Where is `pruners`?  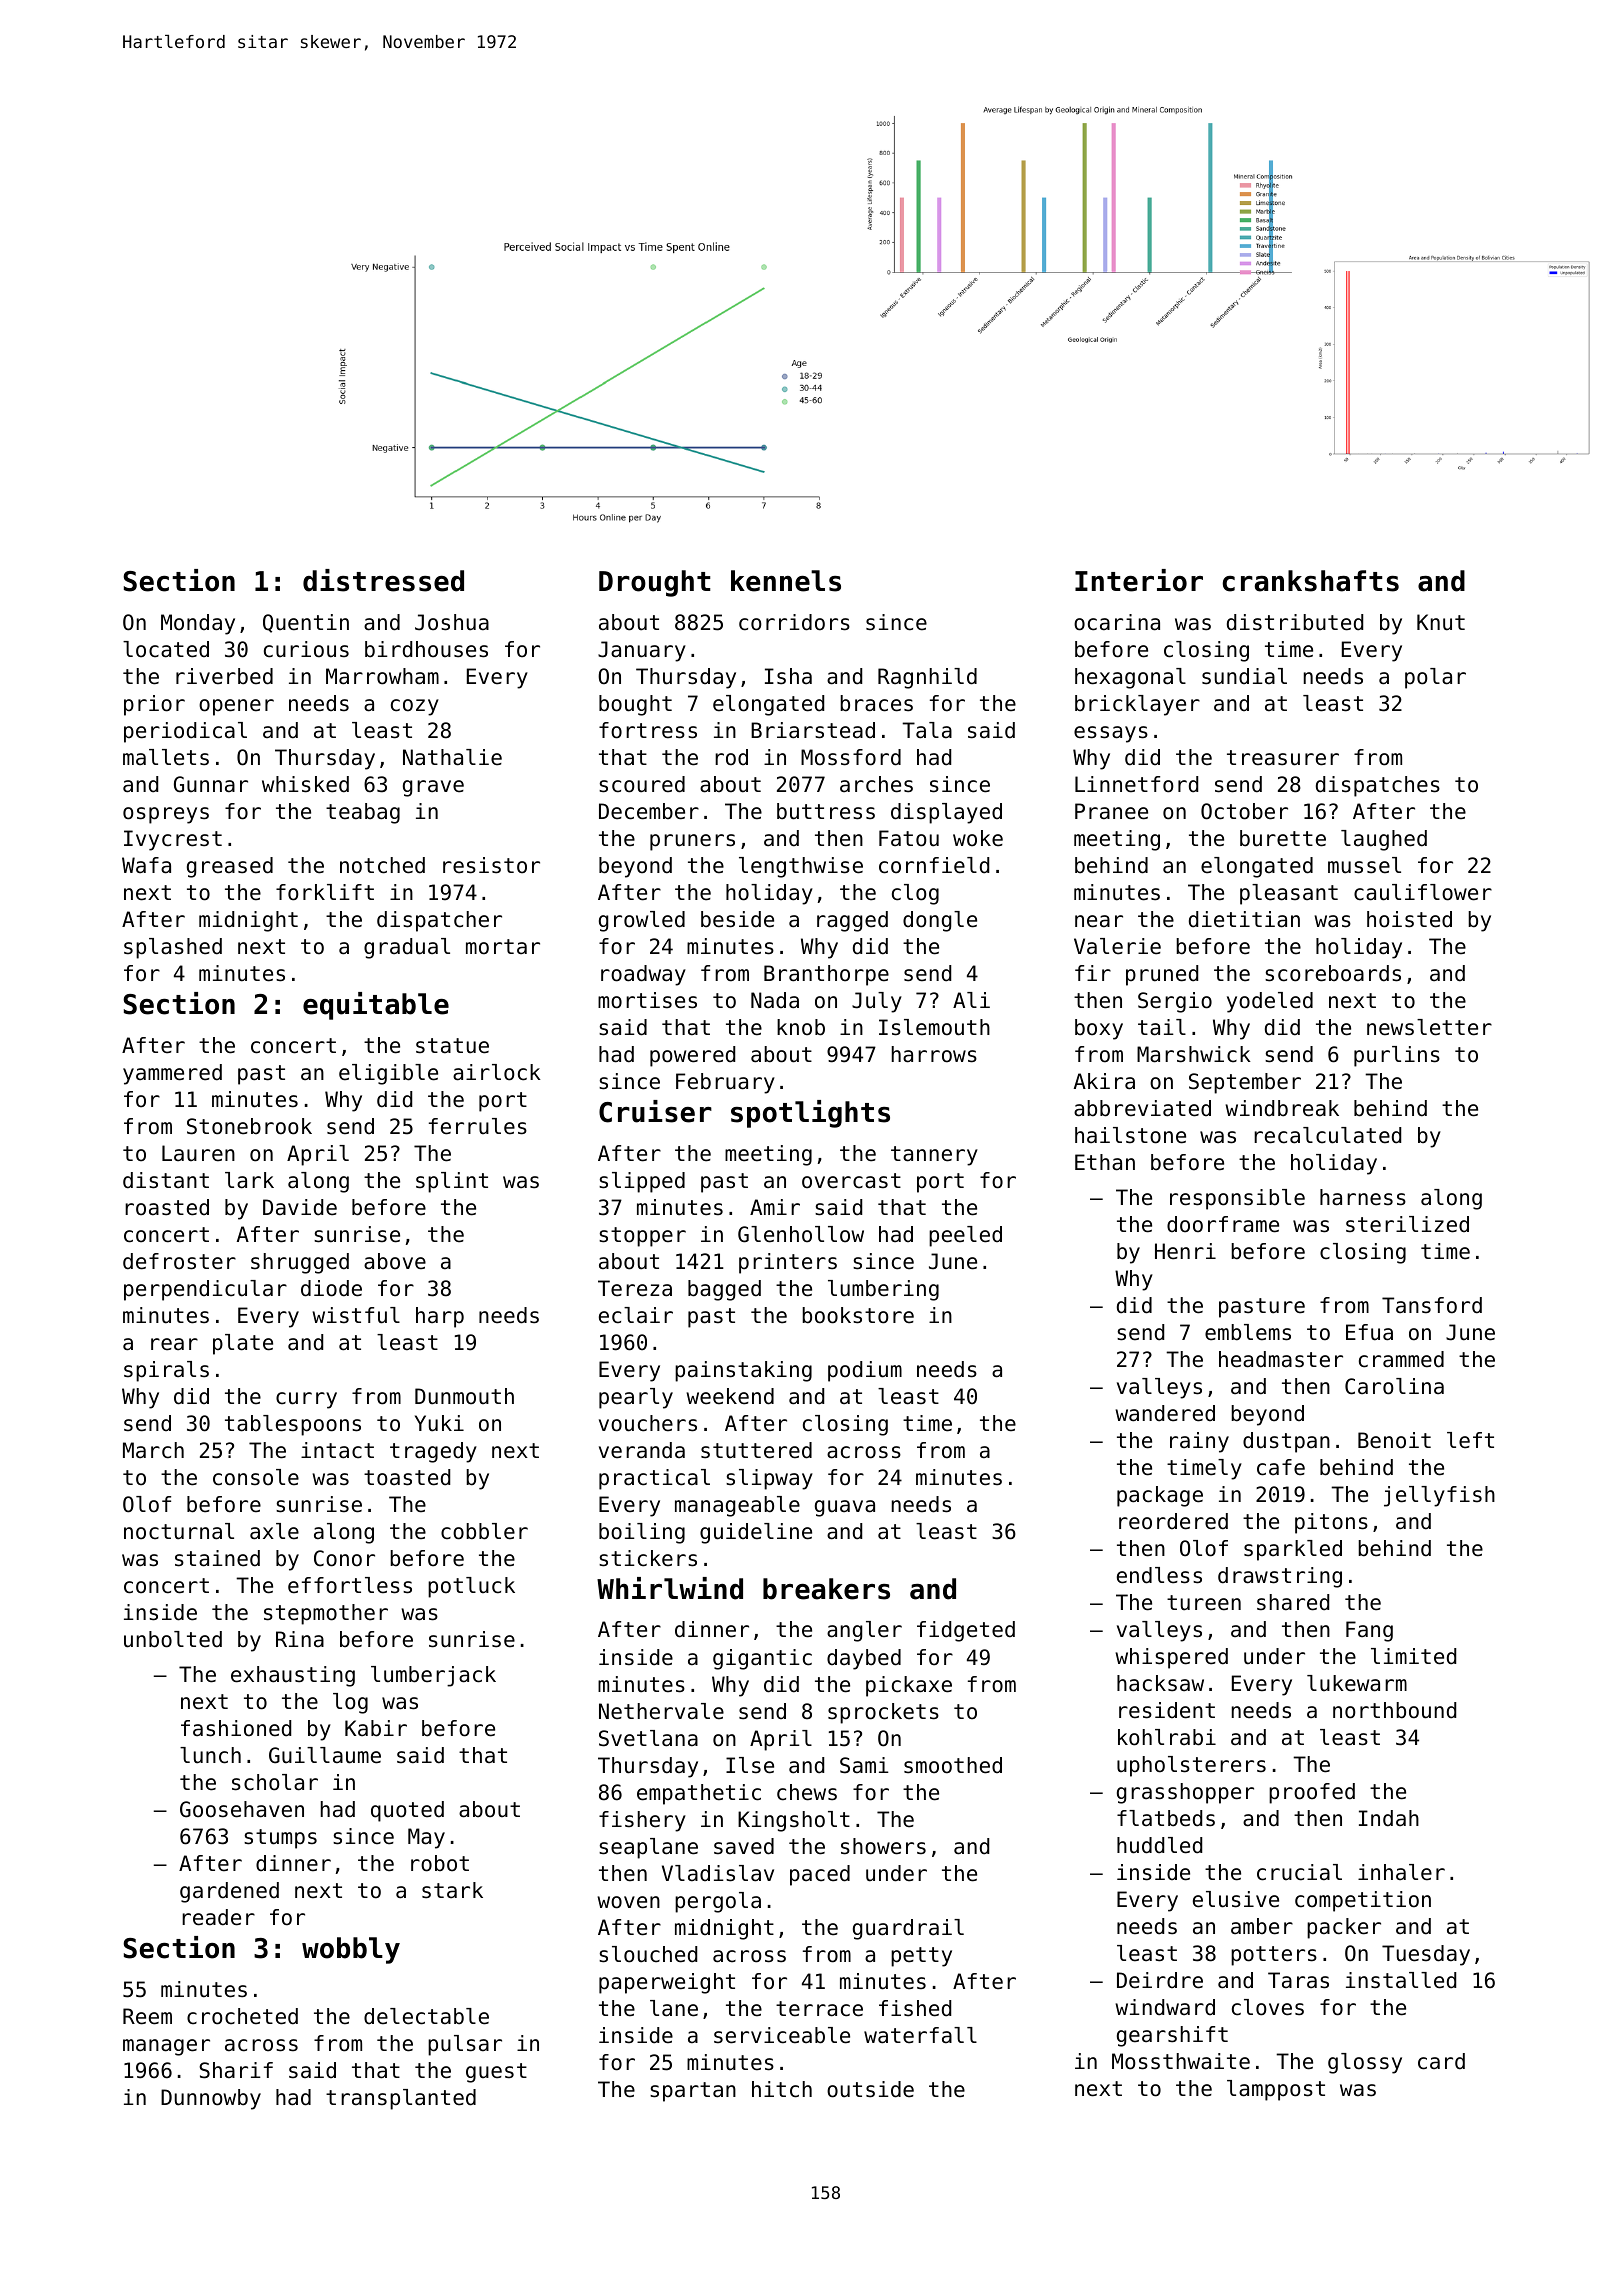
pruners is located at coordinates (692, 842).
